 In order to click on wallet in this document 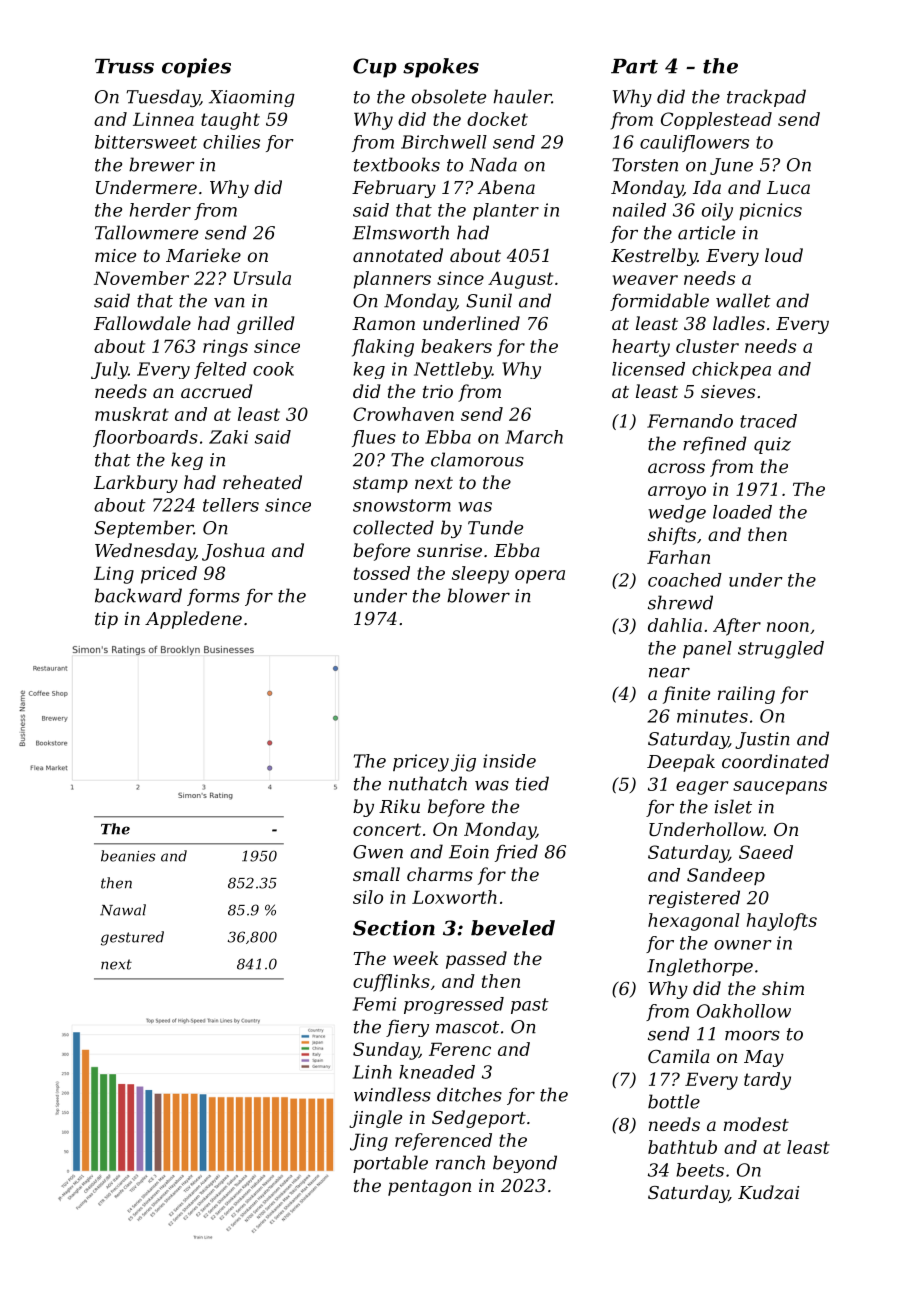, I will do `click(743, 300)`.
